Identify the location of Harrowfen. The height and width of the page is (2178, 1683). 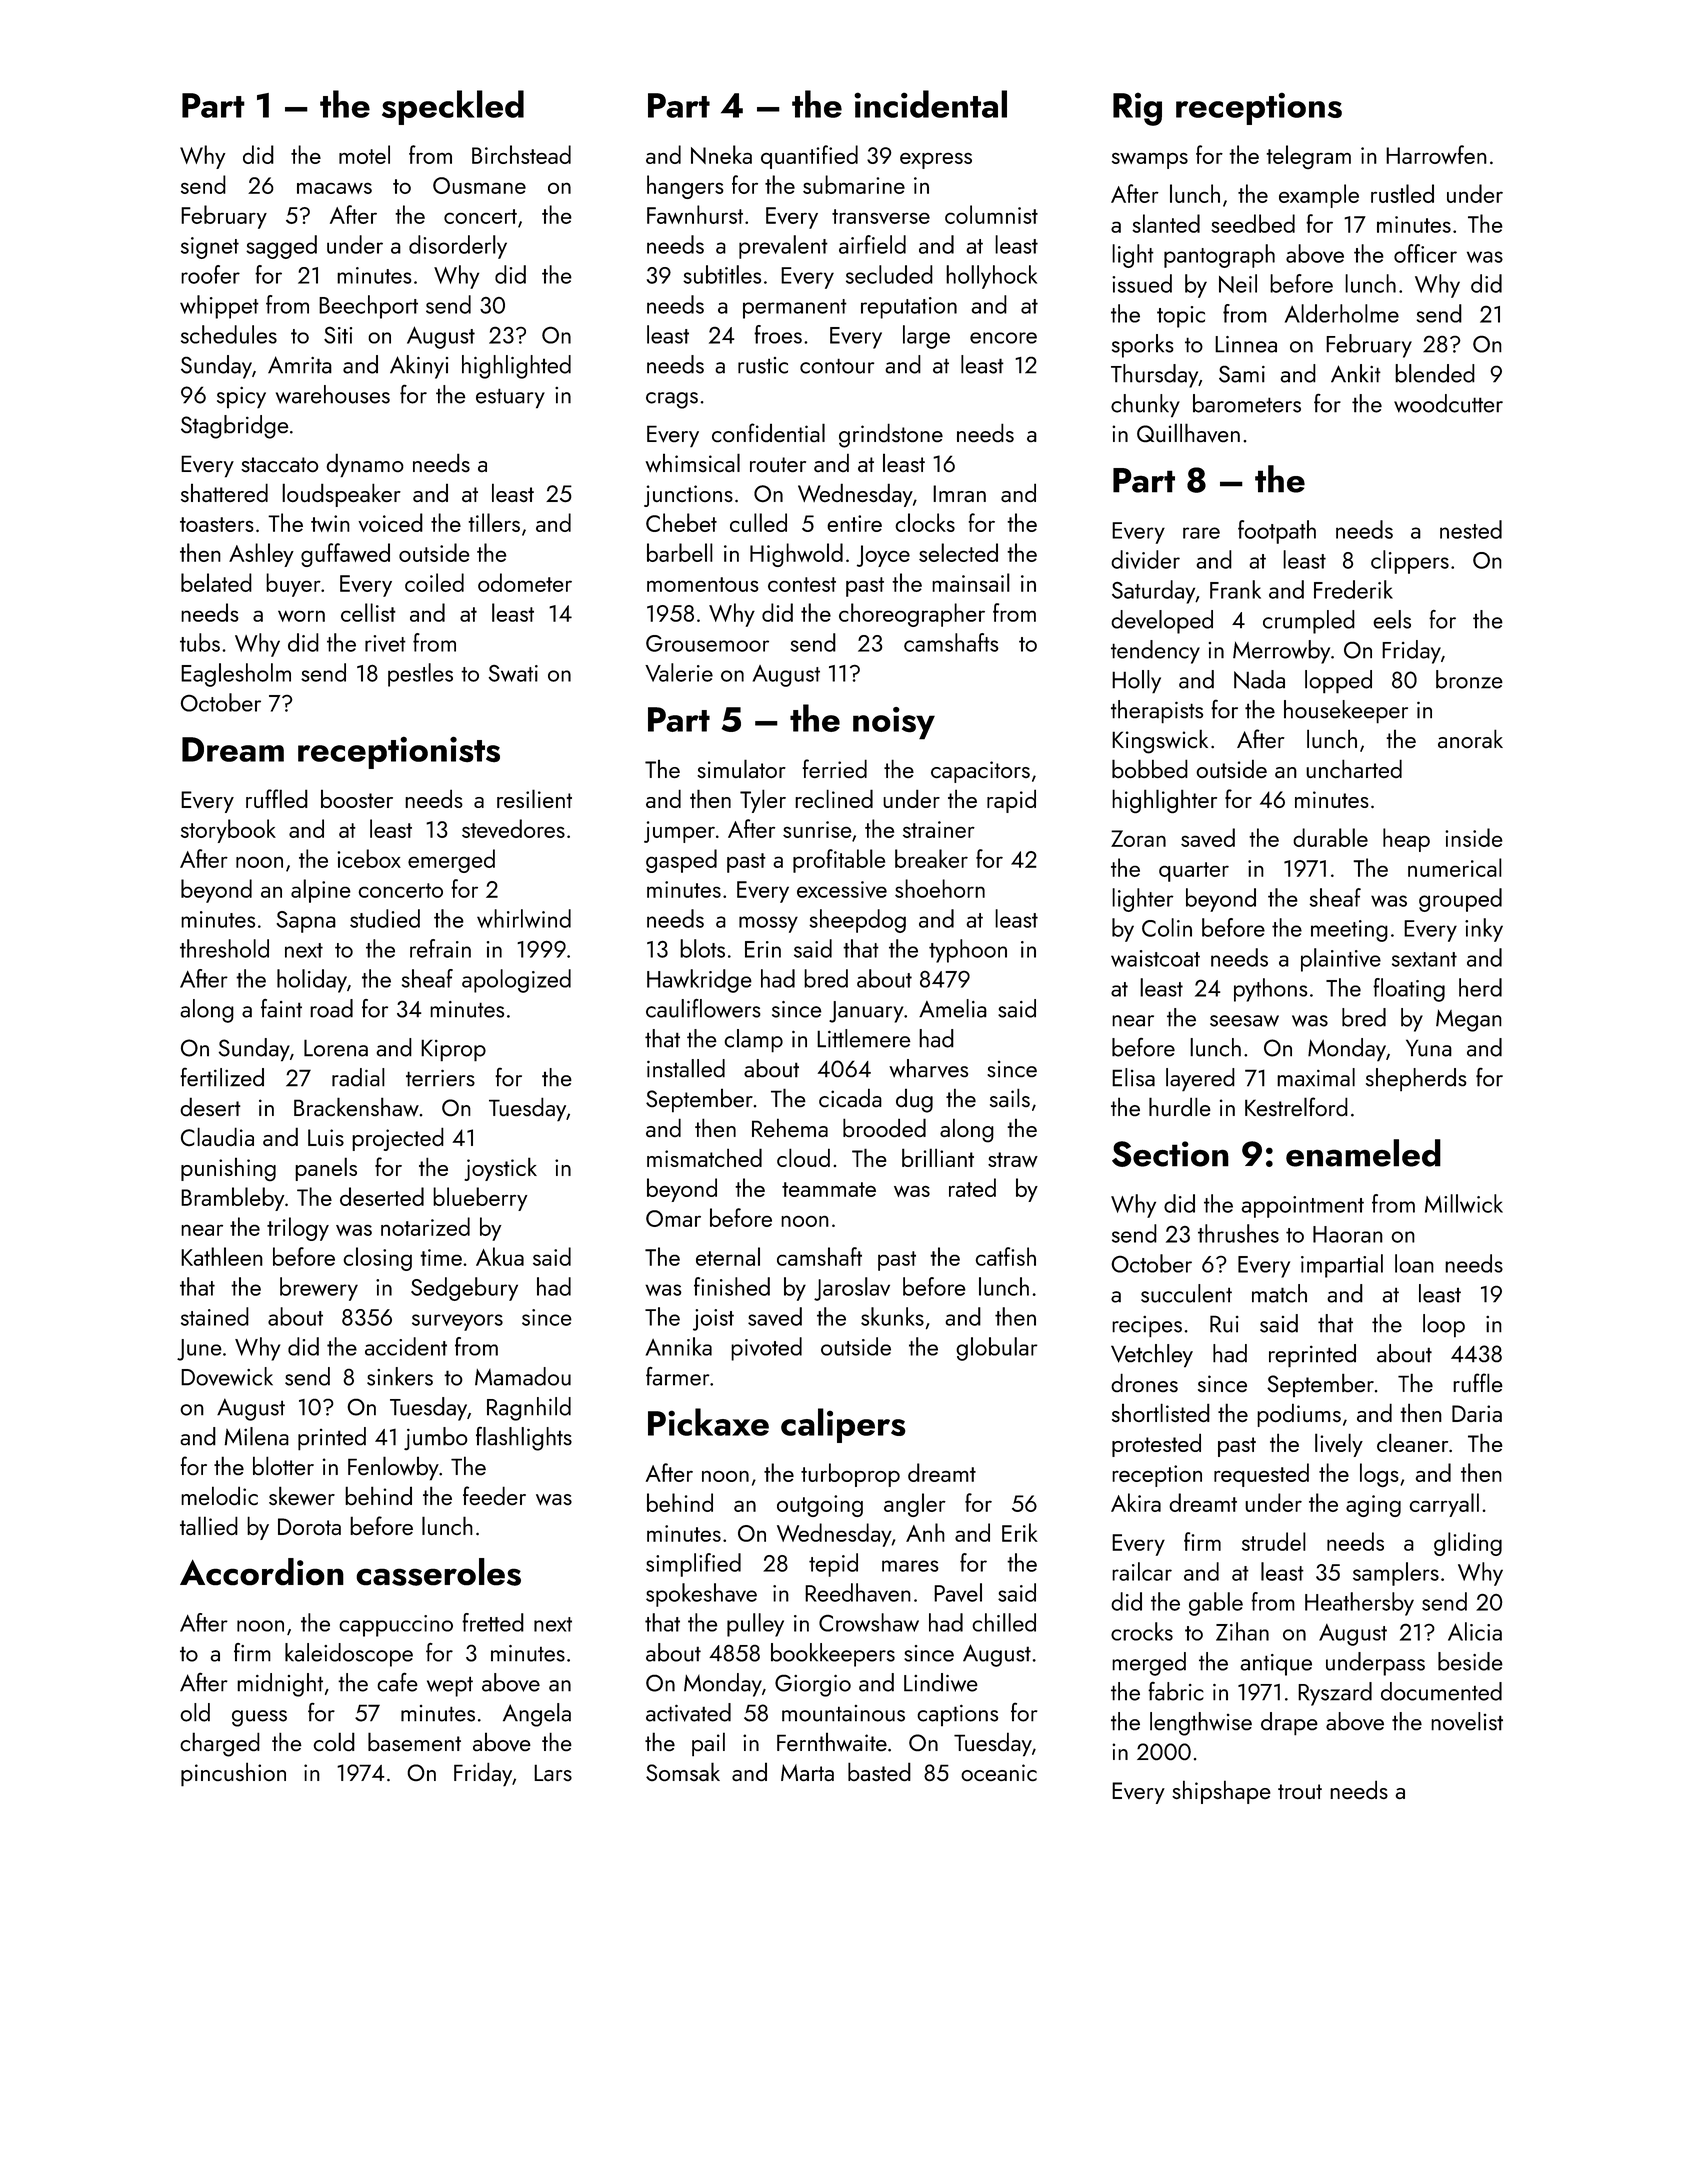
(1436, 154).
